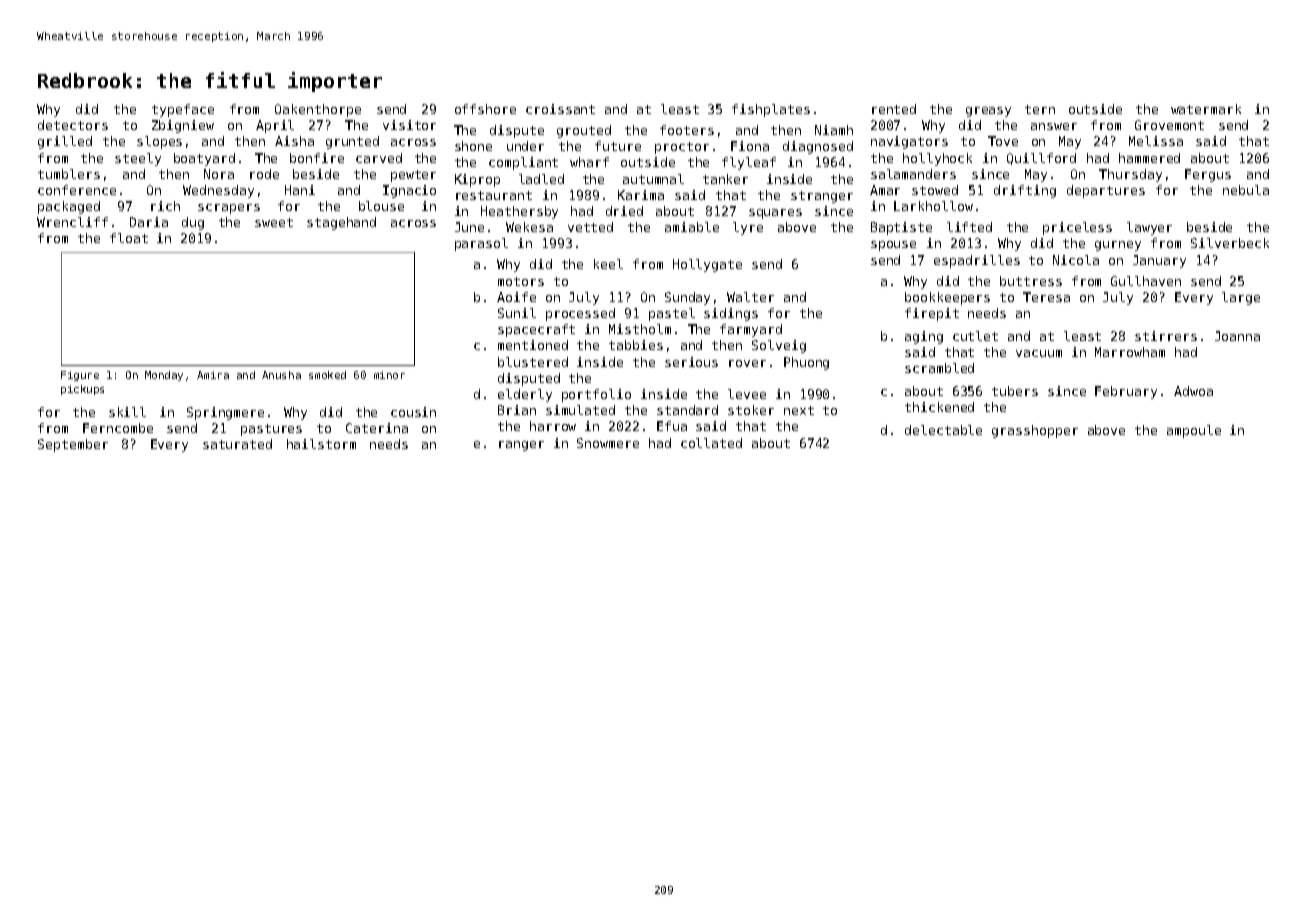 This screenshot has width=1308, height=924. What do you see at coordinates (711, 443) in the screenshot?
I see `collated` at bounding box center [711, 443].
